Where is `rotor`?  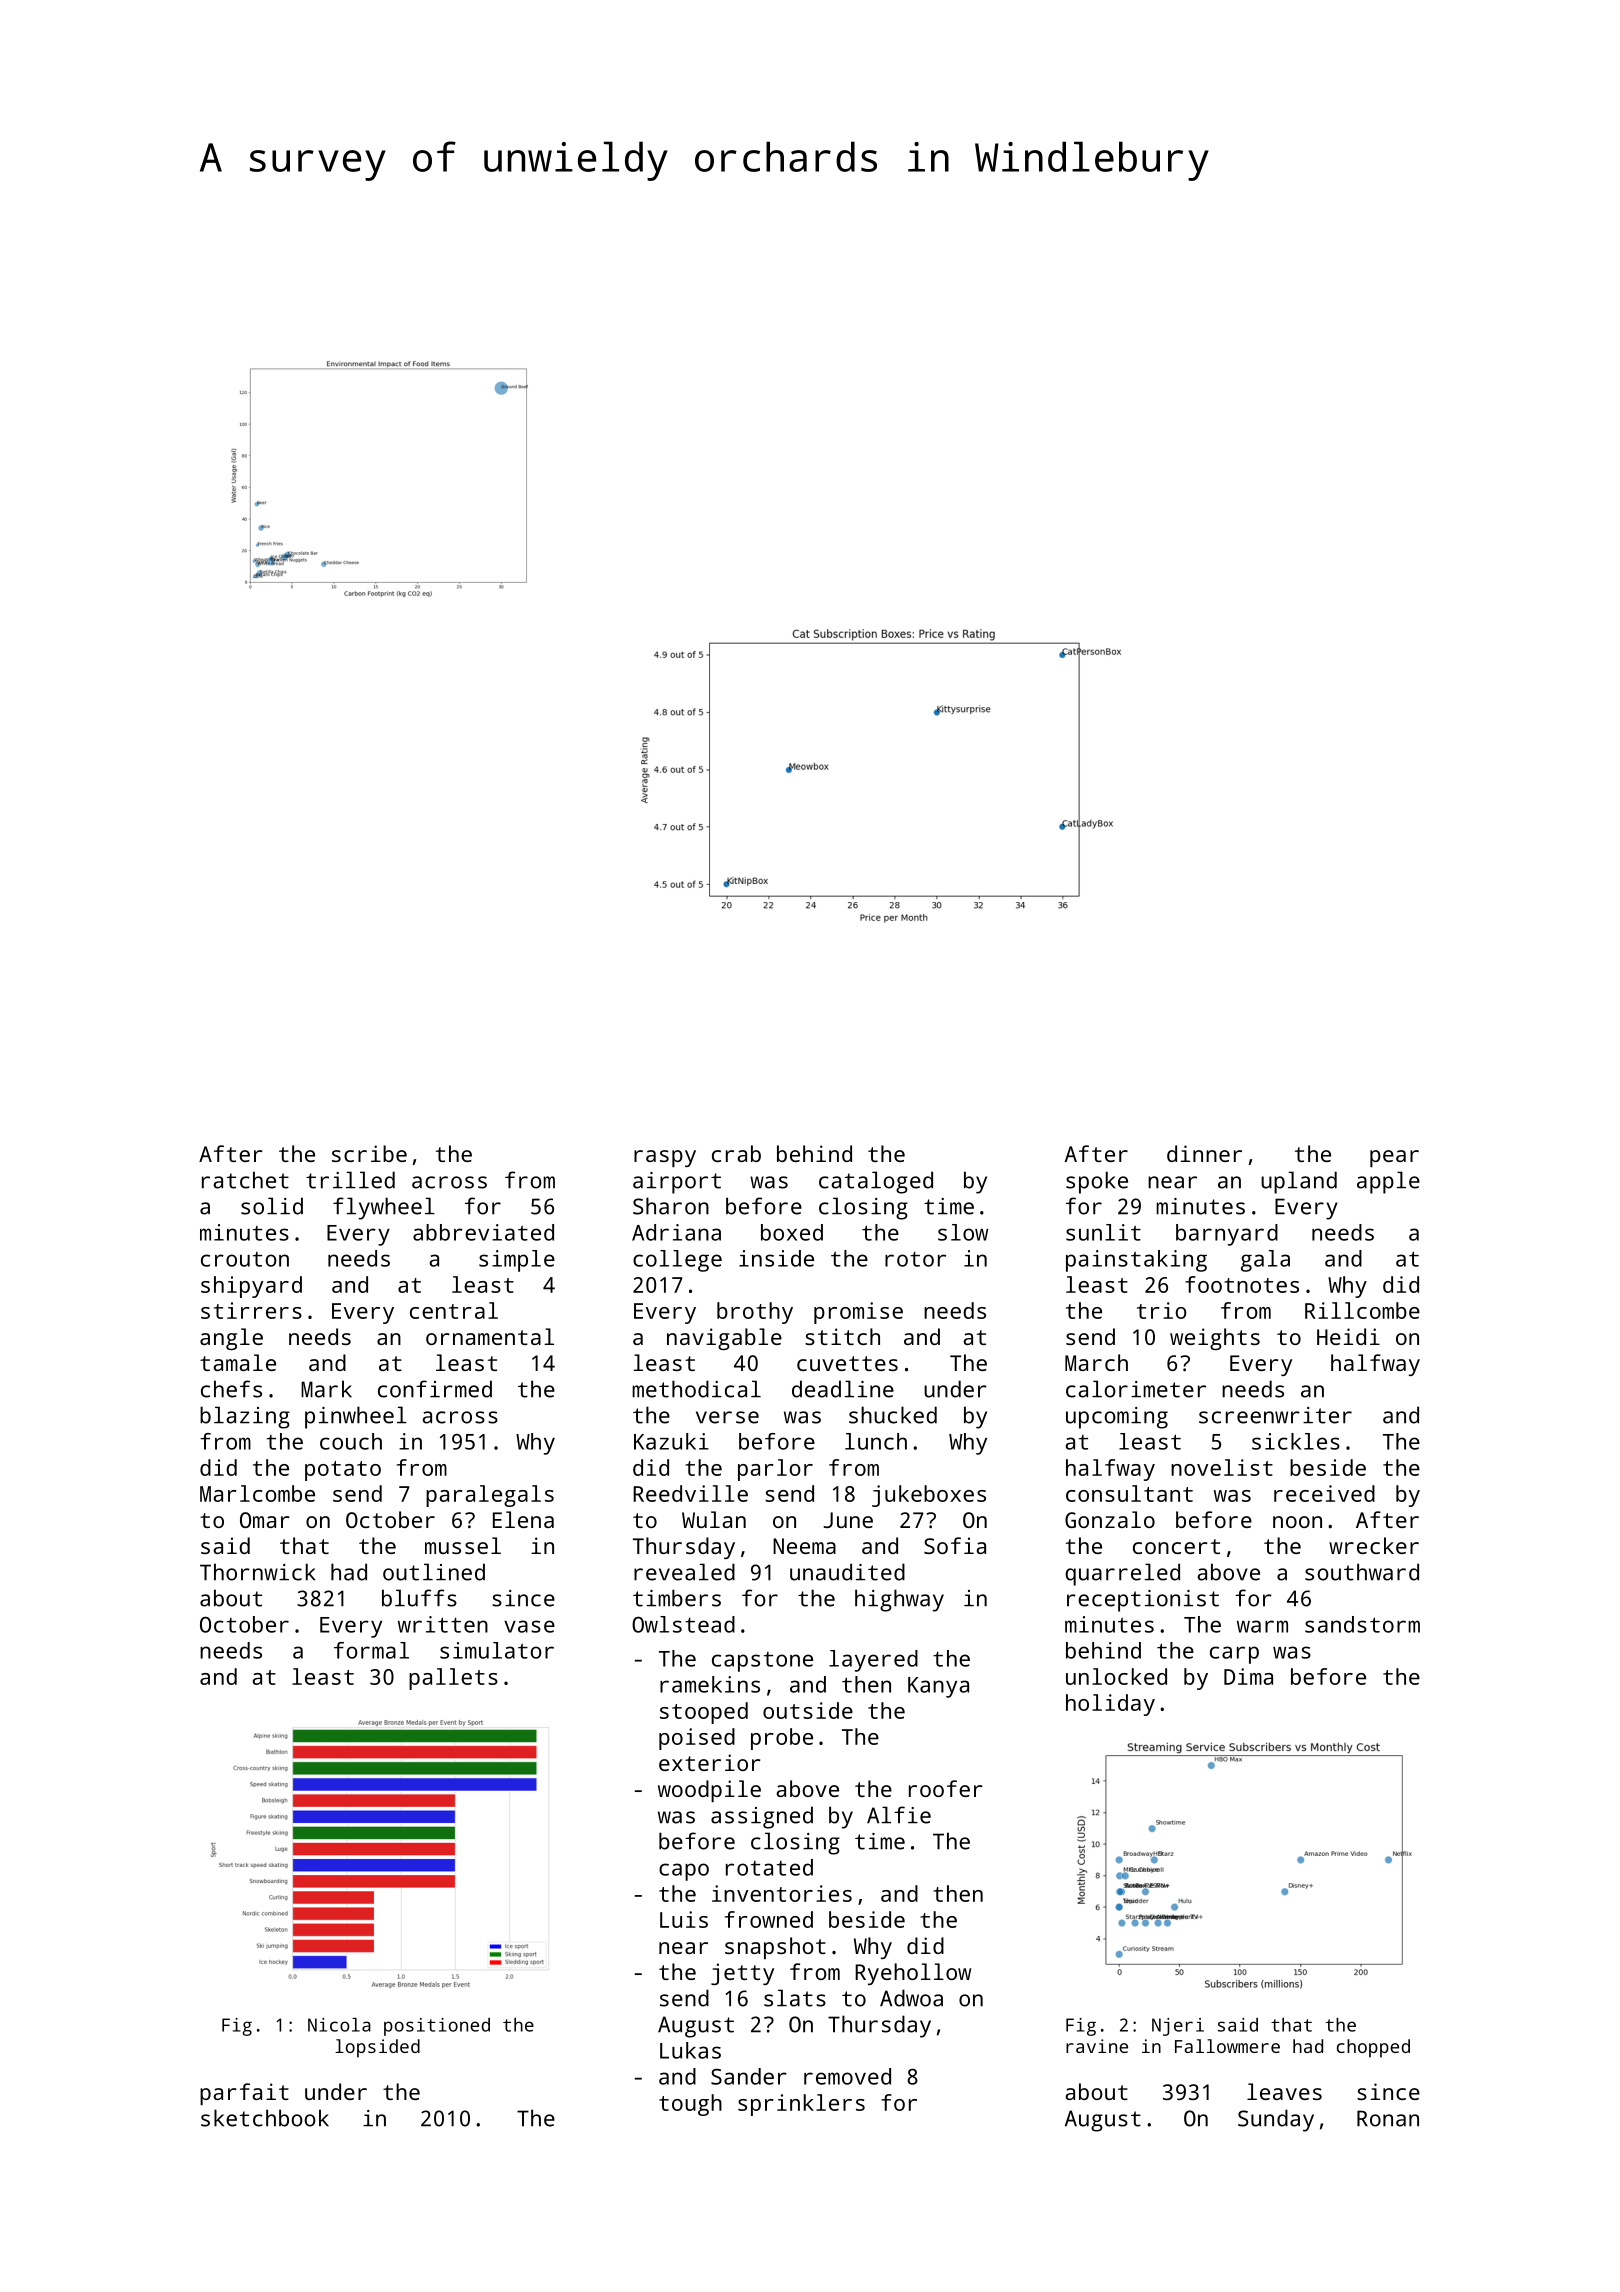
rotor is located at coordinates (915, 1259).
